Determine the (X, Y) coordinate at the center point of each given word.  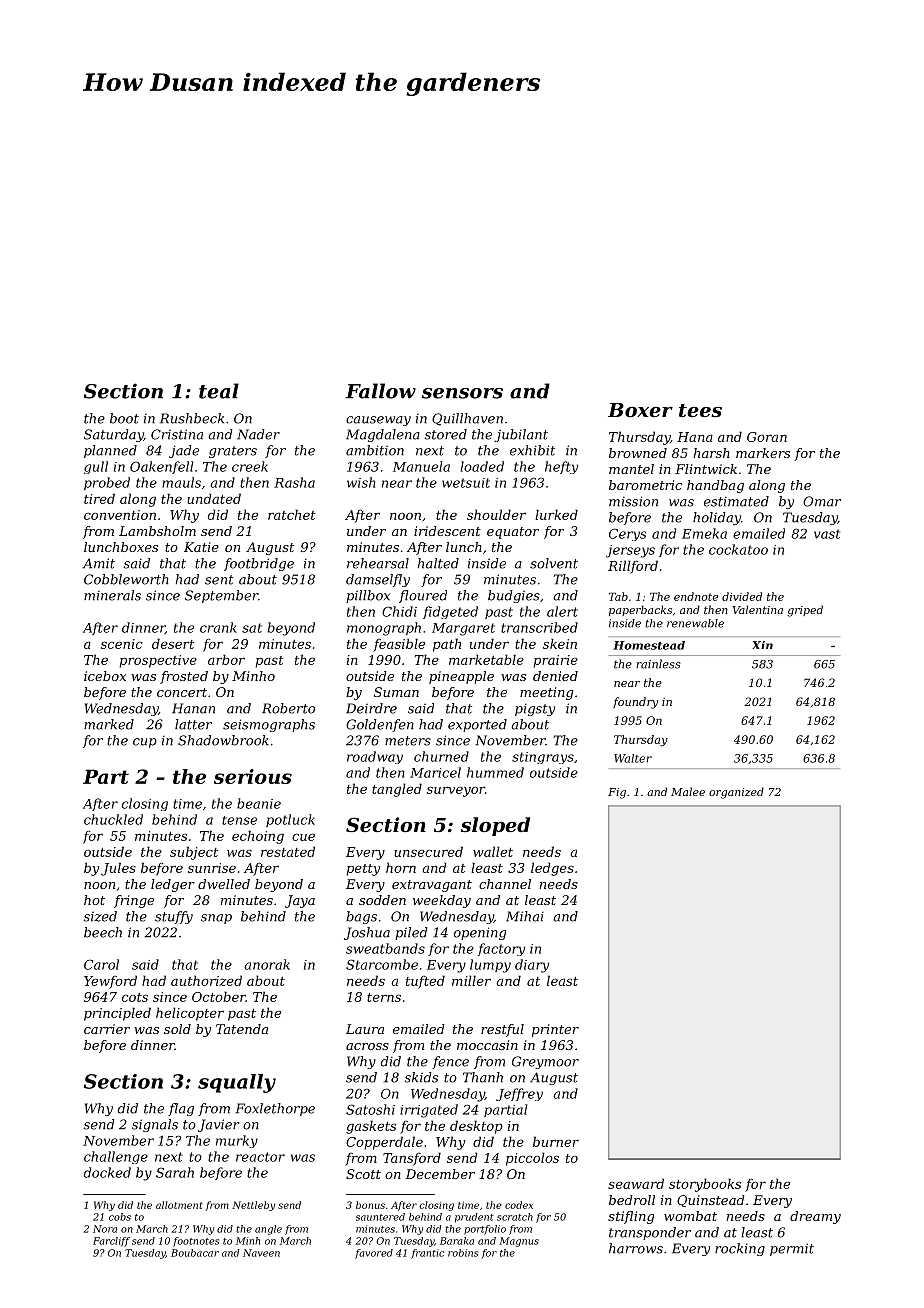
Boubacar (195, 1253)
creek (250, 466)
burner (556, 1141)
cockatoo (738, 549)
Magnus (519, 1242)
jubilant (521, 435)
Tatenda (242, 1029)
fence (450, 1062)
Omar (822, 501)
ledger (173, 885)
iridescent (447, 531)
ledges (552, 869)
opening (480, 933)
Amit (99, 563)
